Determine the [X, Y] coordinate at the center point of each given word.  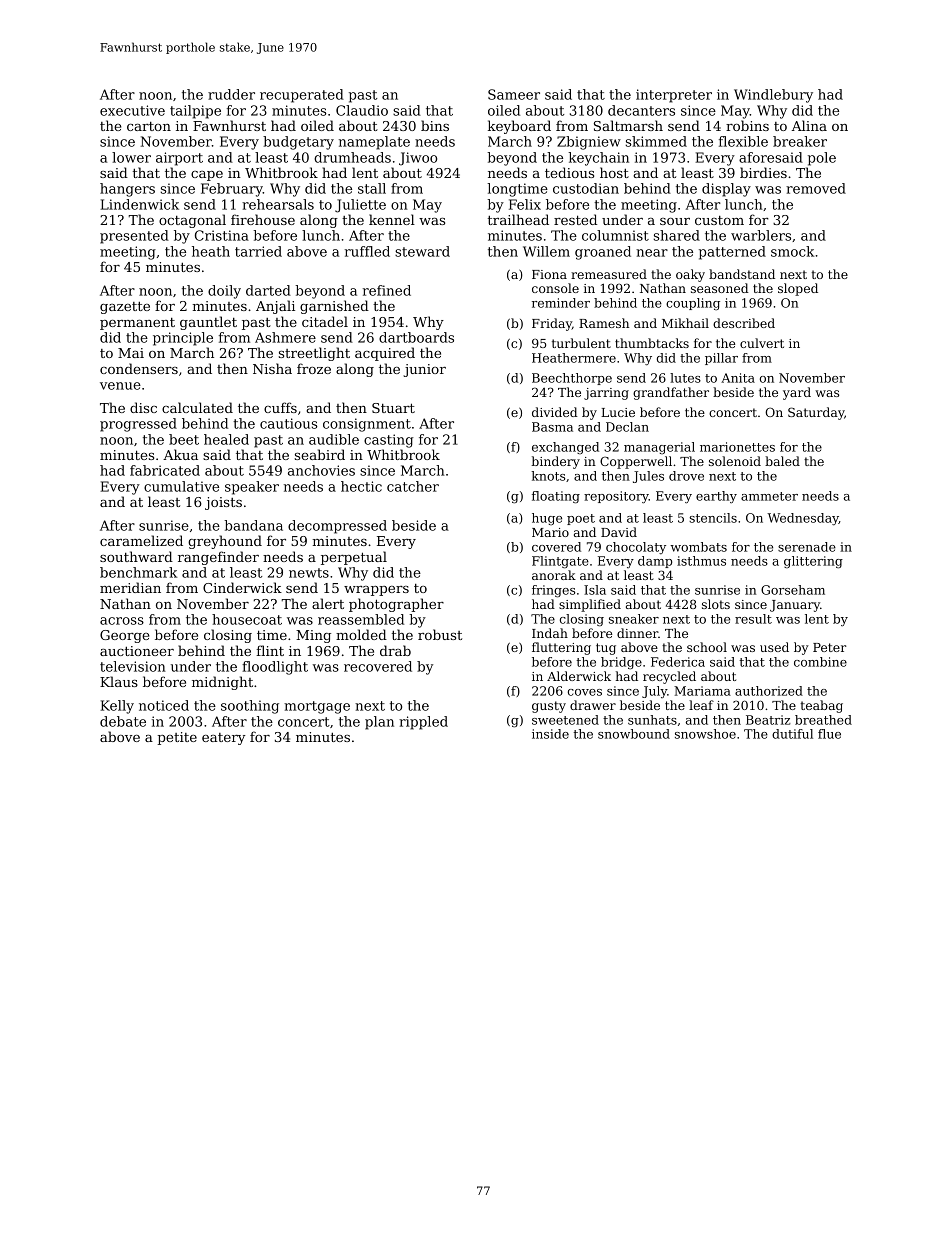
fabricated [165, 470]
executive [132, 110]
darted [268, 290]
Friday [552, 324]
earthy [716, 497]
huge [547, 519]
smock [792, 251]
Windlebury [773, 96]
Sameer [514, 94]
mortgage [317, 707]
